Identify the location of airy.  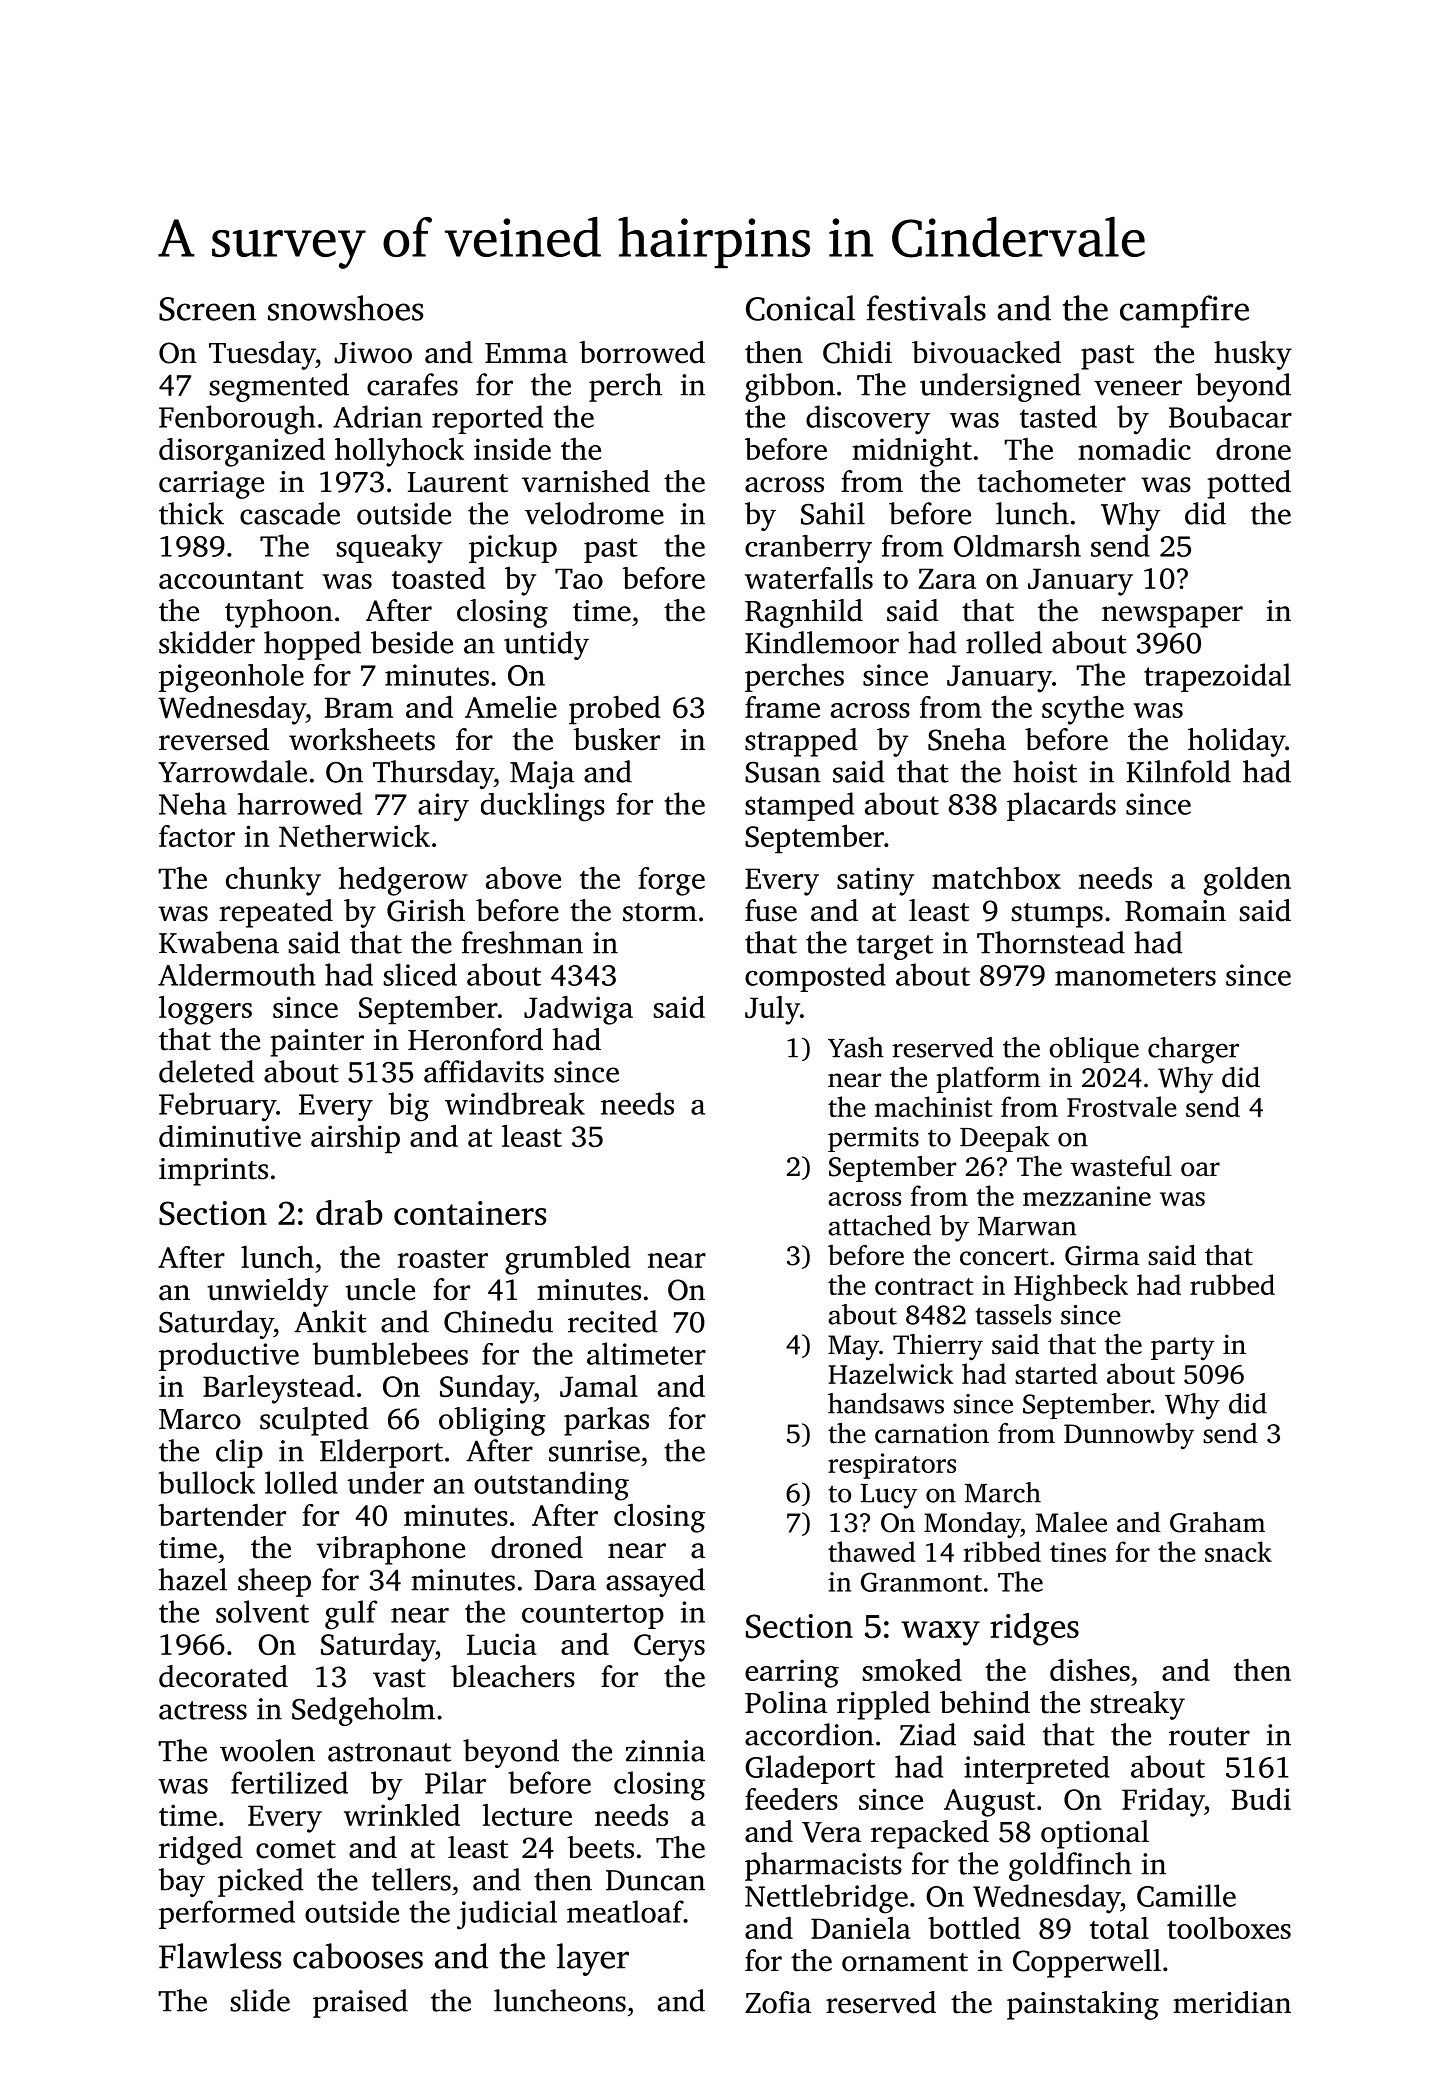
(443, 807).
